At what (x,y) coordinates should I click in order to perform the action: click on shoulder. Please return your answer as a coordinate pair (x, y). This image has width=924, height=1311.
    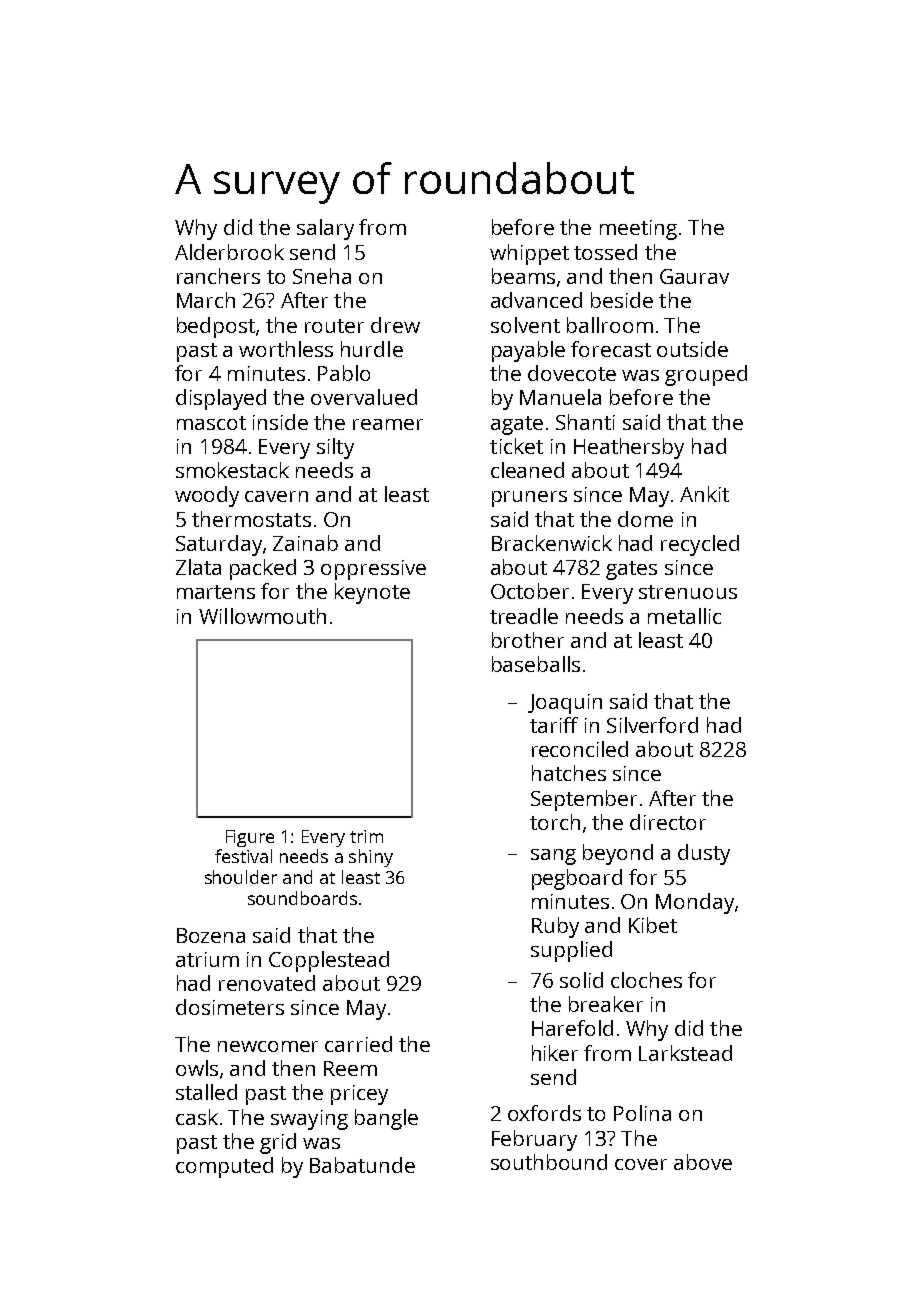
    Looking at the image, I should click on (241, 877).
